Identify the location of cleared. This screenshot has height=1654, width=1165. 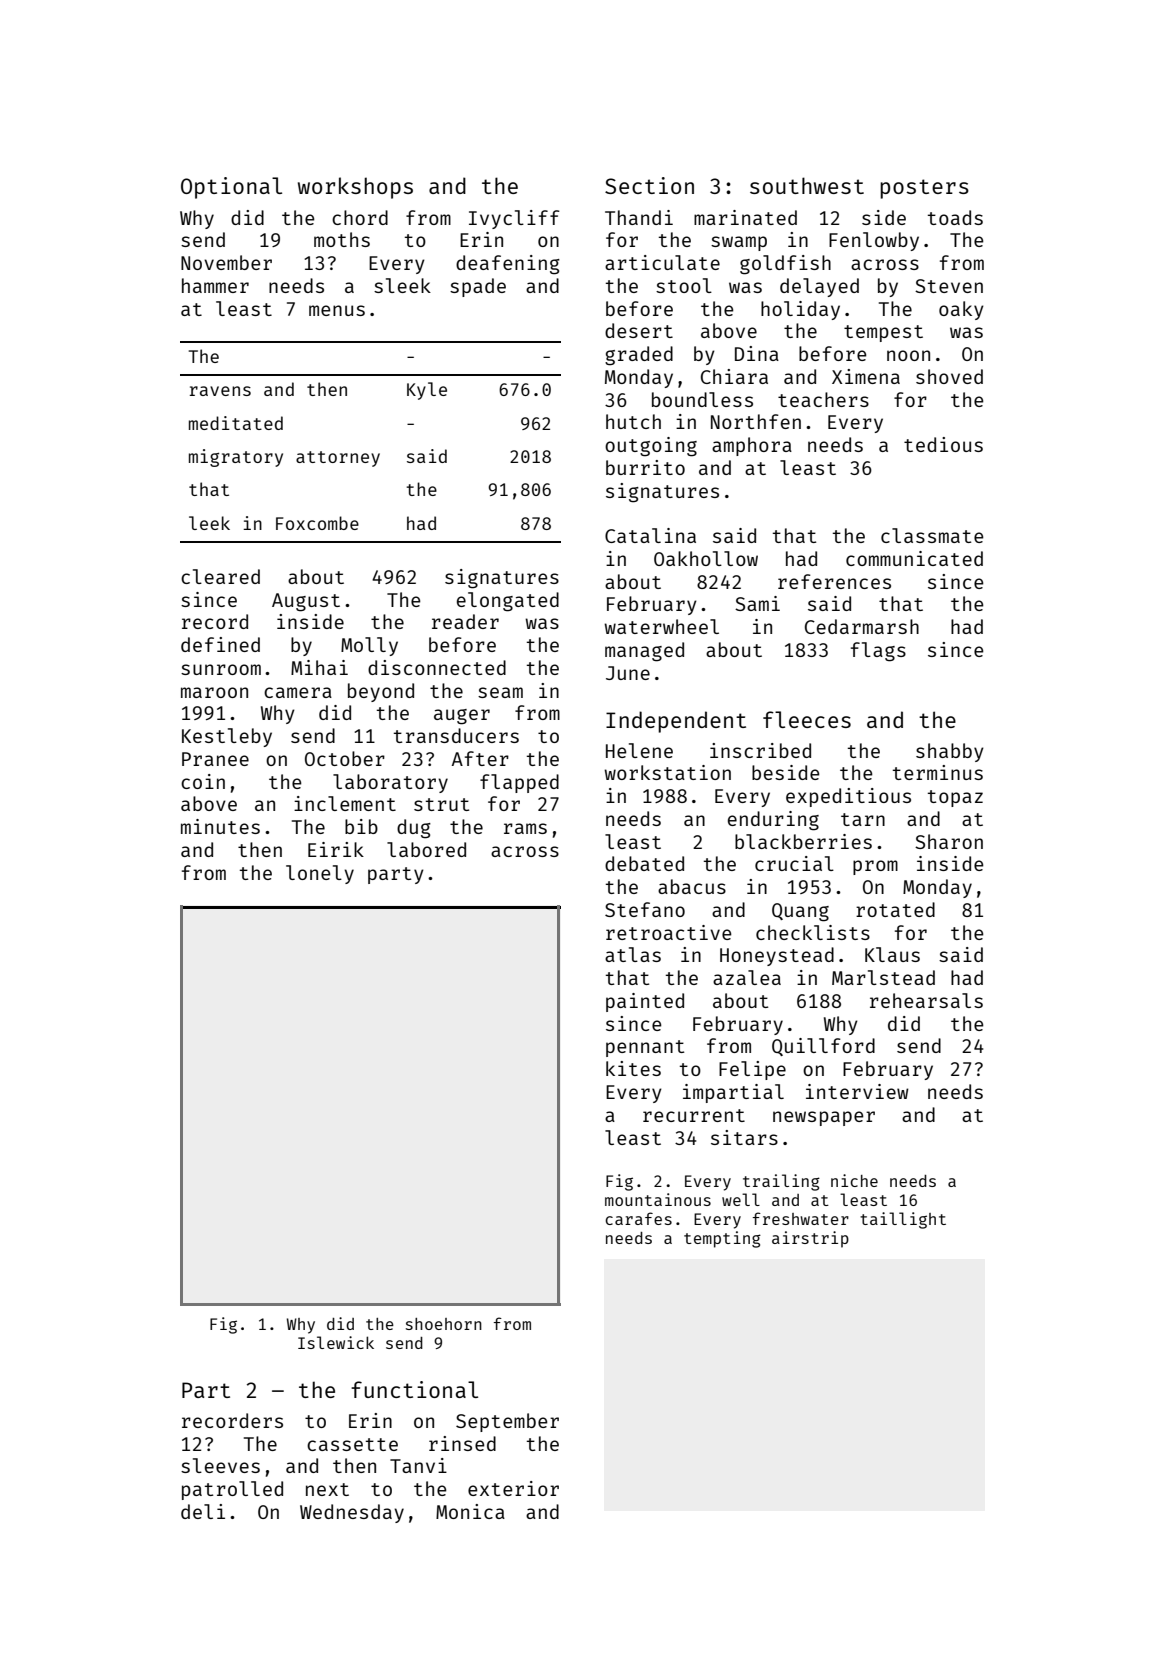
(220, 576).
